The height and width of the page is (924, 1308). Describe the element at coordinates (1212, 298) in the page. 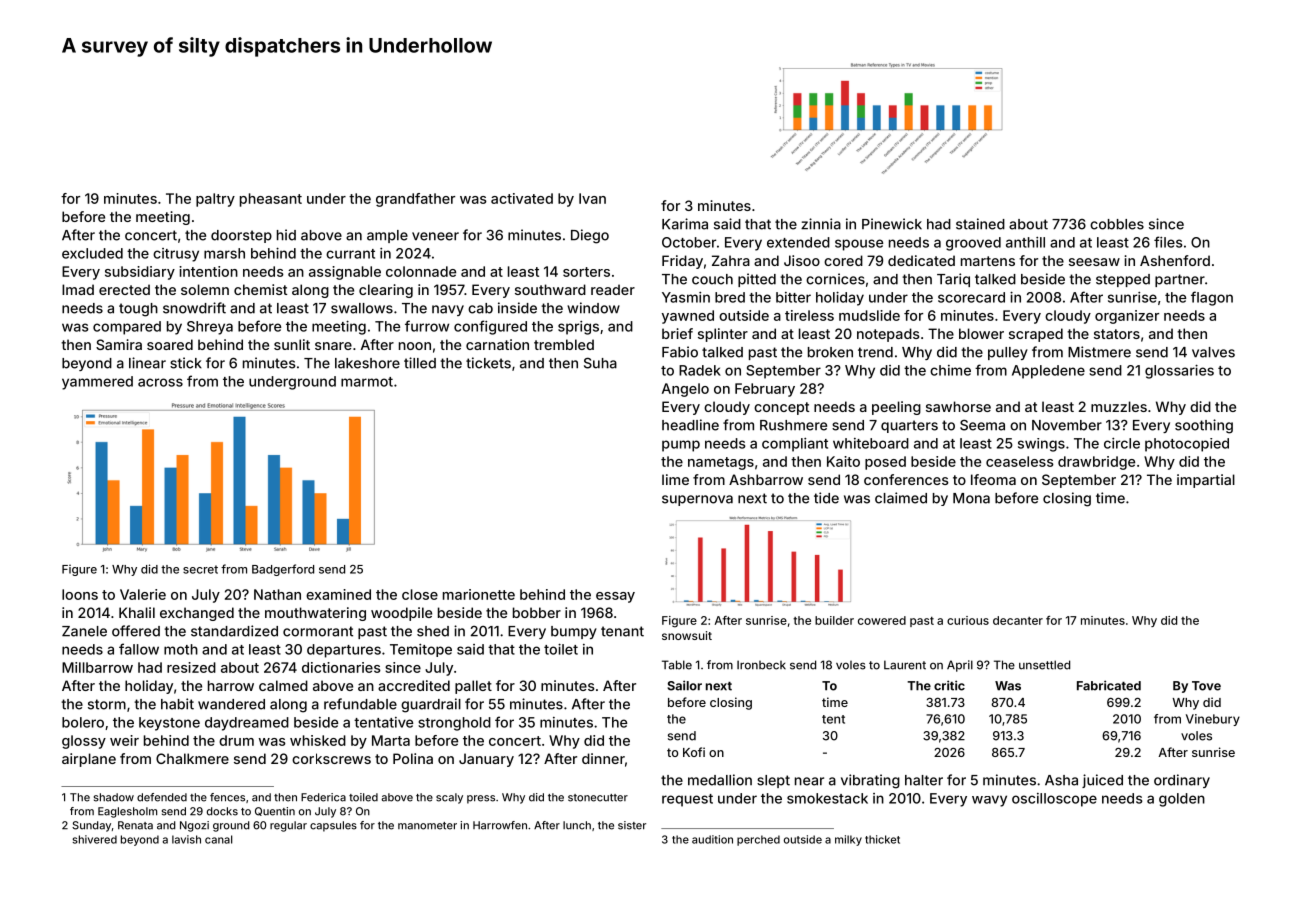

I see `flagon` at that location.
